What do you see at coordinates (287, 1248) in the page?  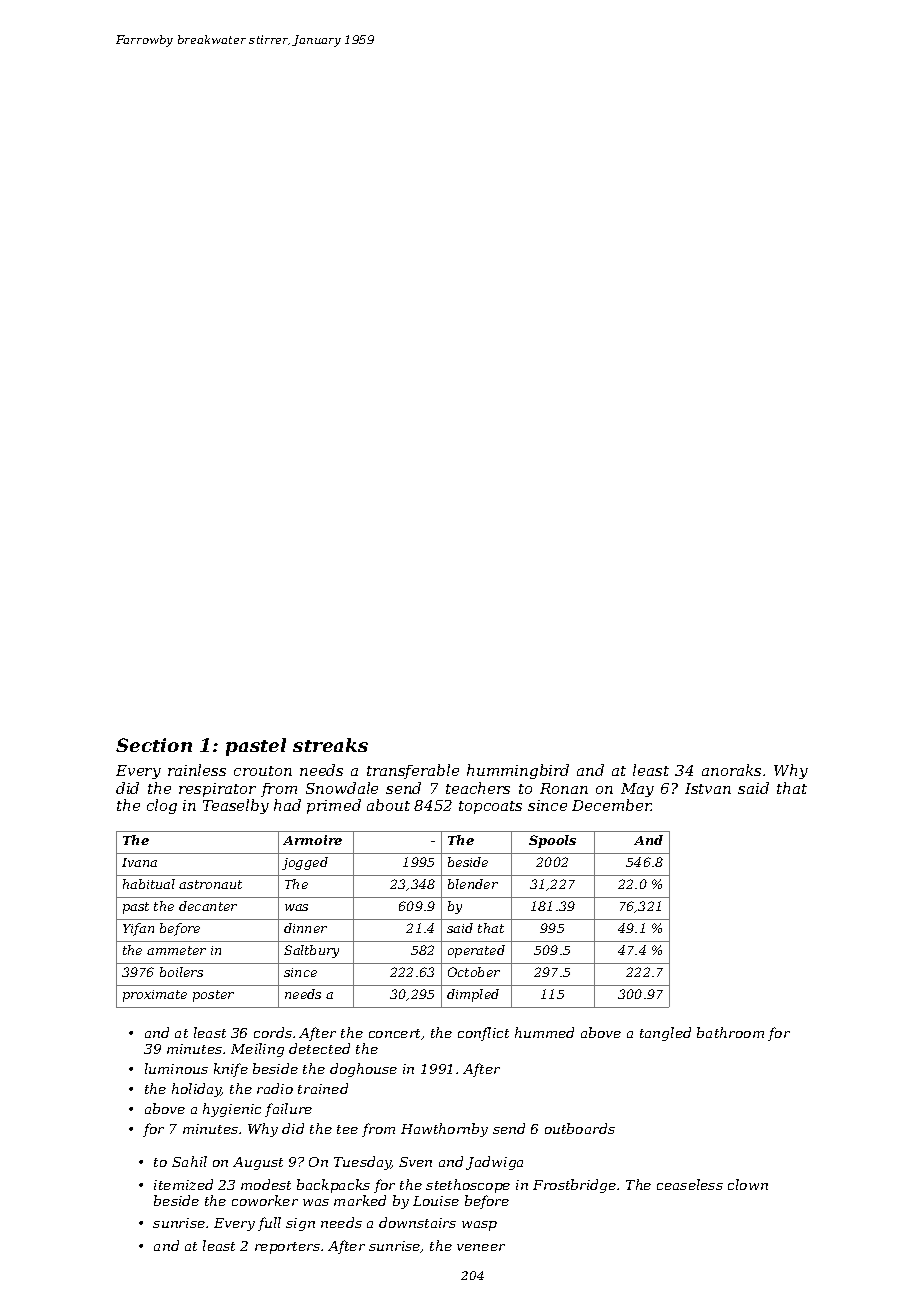 I see `reporters` at bounding box center [287, 1248].
